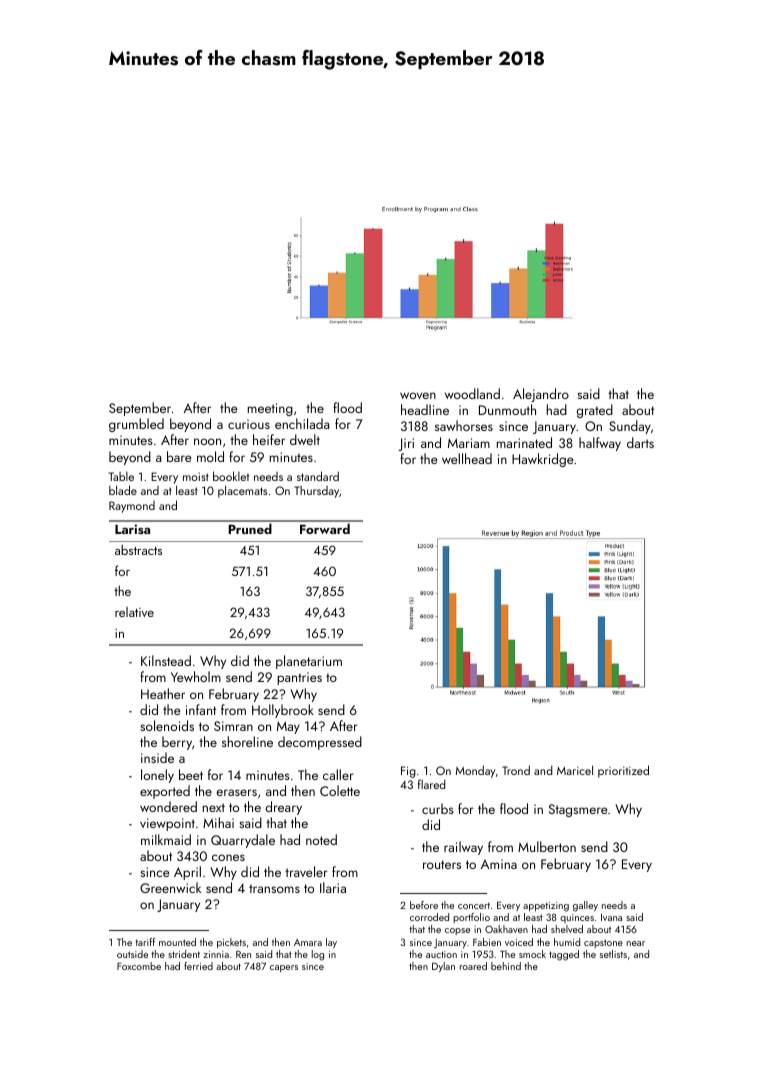  I want to click on Maricel, so click(575, 770).
